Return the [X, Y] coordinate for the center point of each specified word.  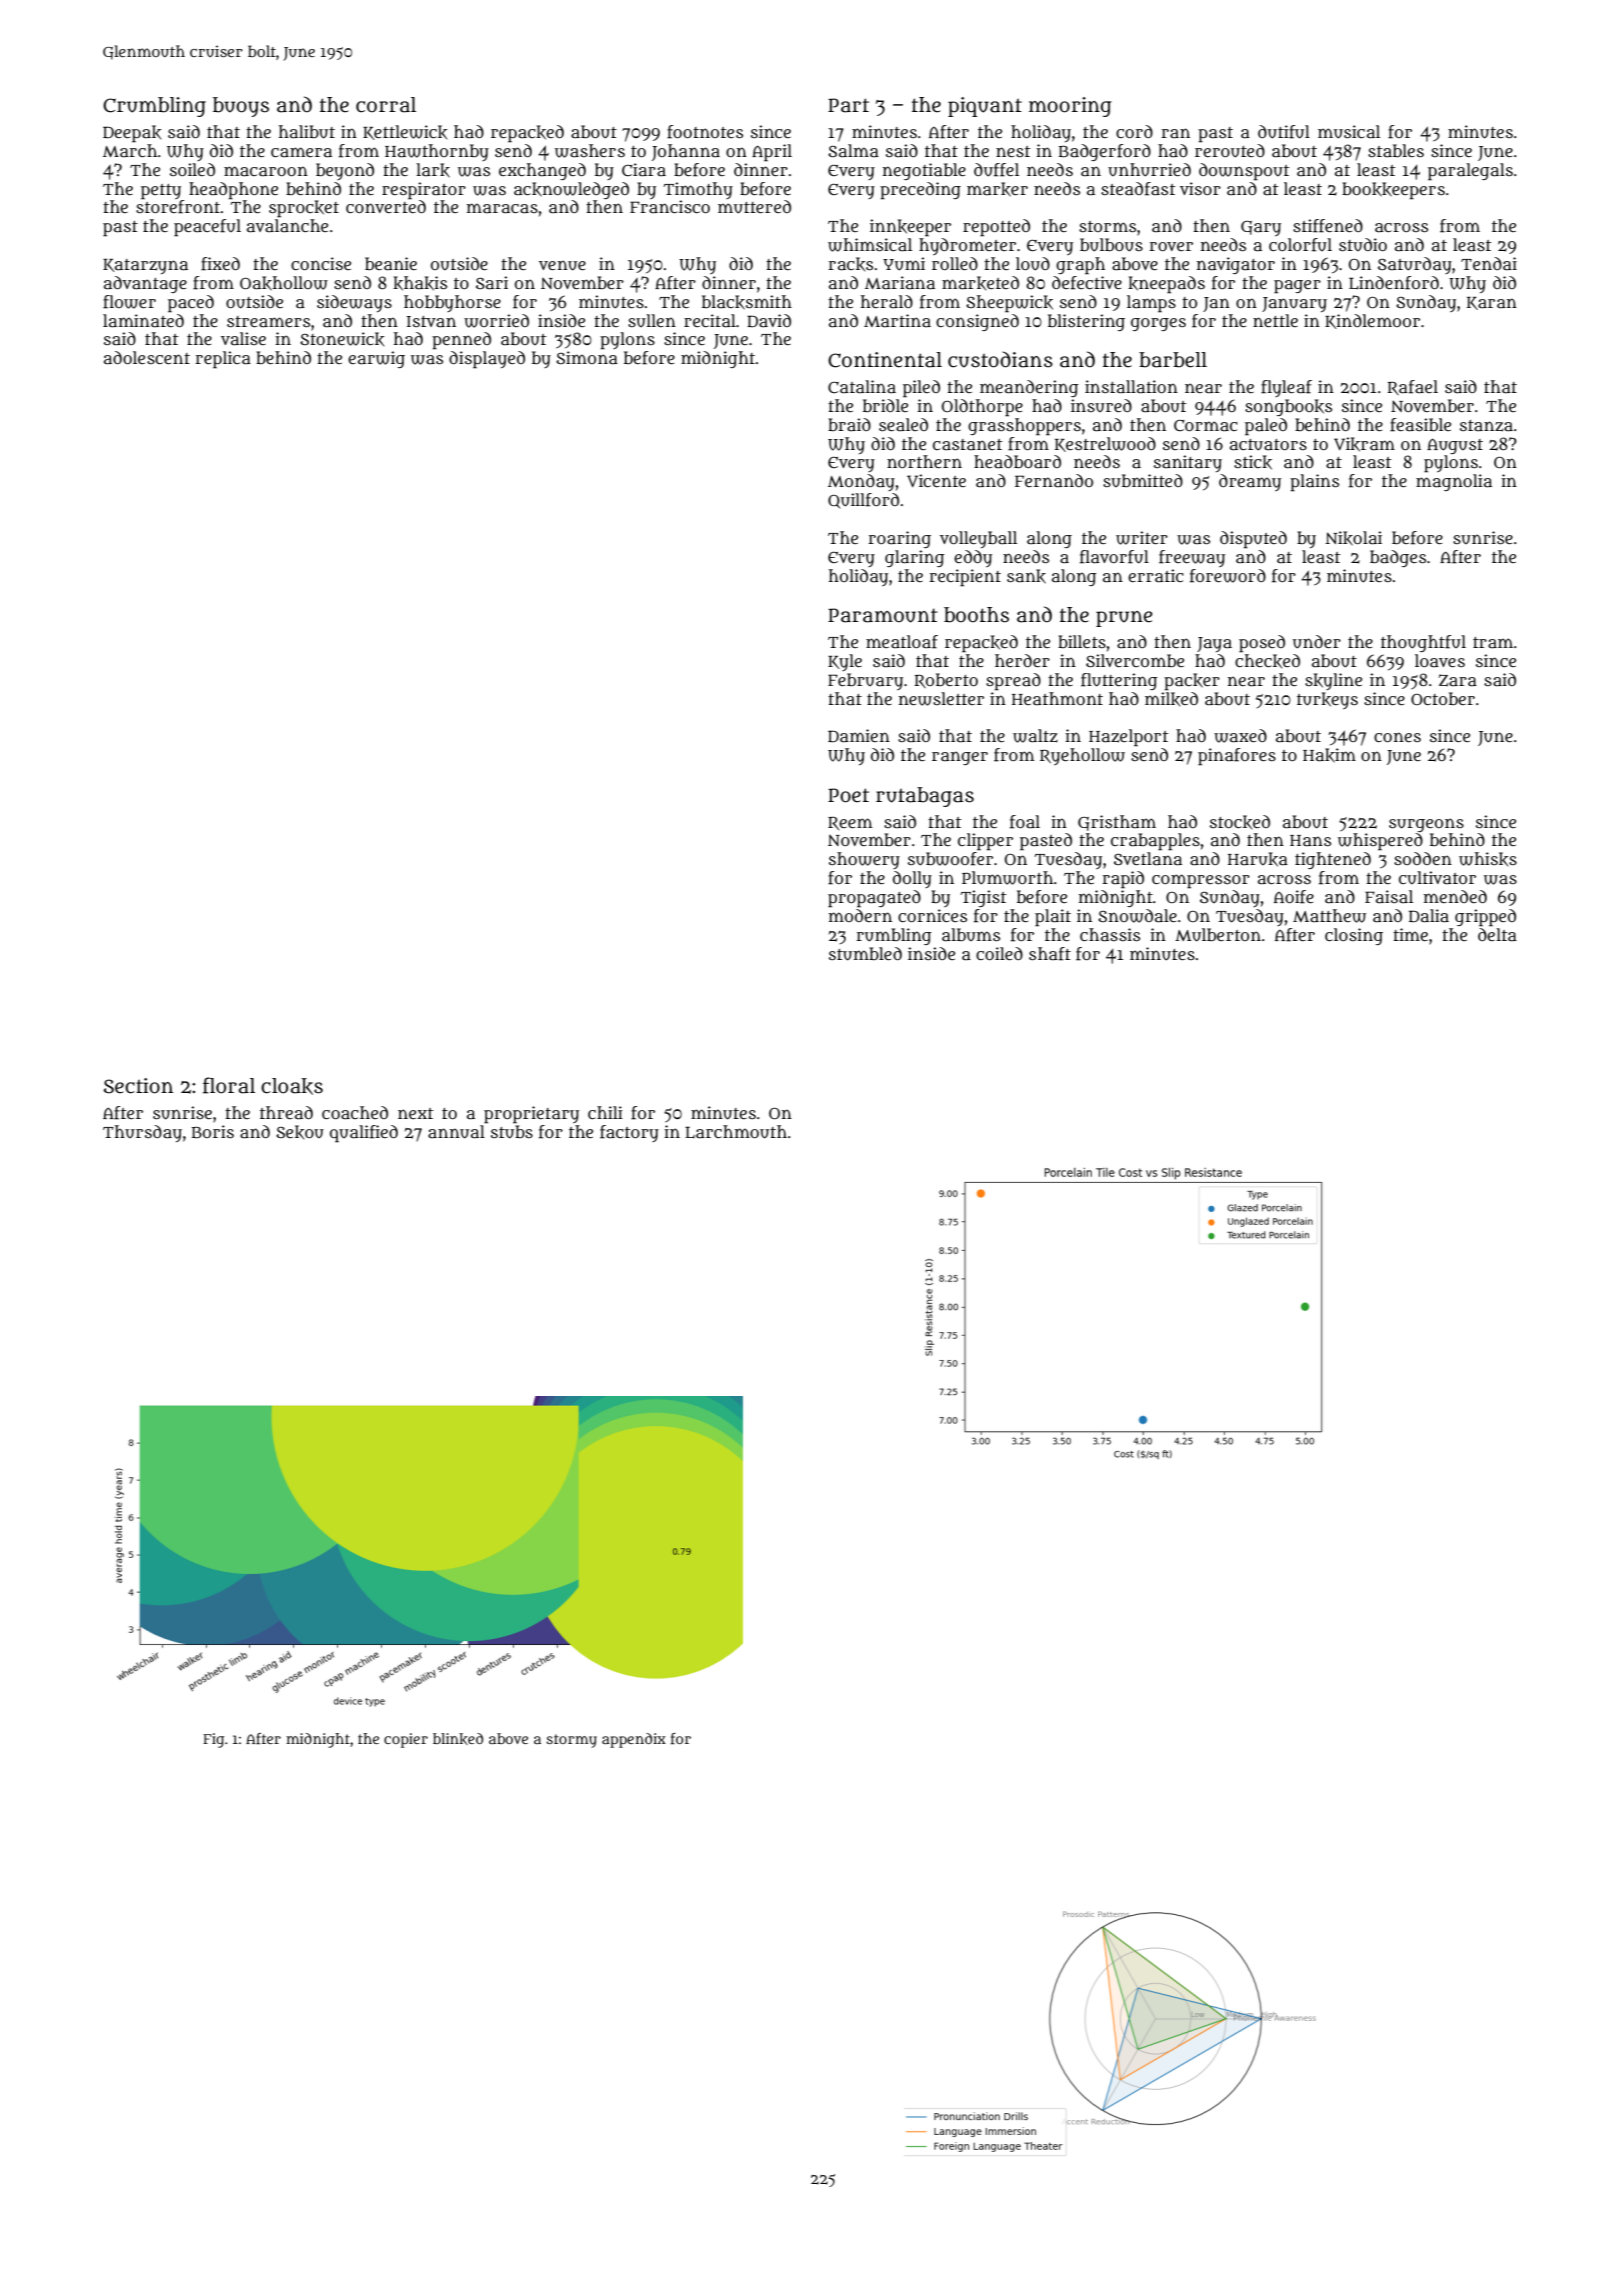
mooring [1070, 107]
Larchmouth [736, 1132]
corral [386, 105]
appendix [634, 1740]
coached [355, 1112]
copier [406, 1740]
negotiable [924, 171]
